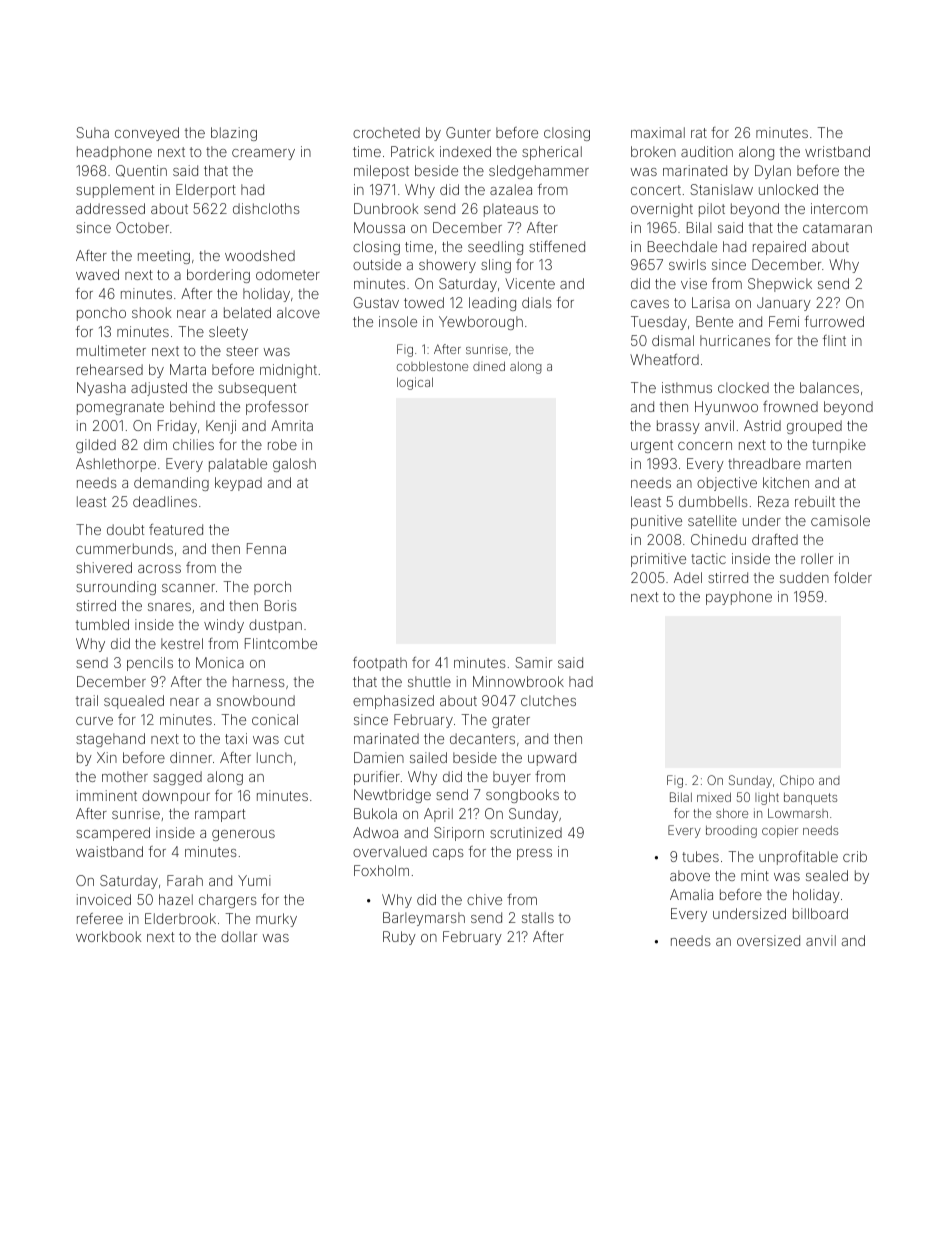 Image resolution: width=952 pixels, height=1233 pixels. What do you see at coordinates (714, 797) in the screenshot?
I see `mixed` at bounding box center [714, 797].
